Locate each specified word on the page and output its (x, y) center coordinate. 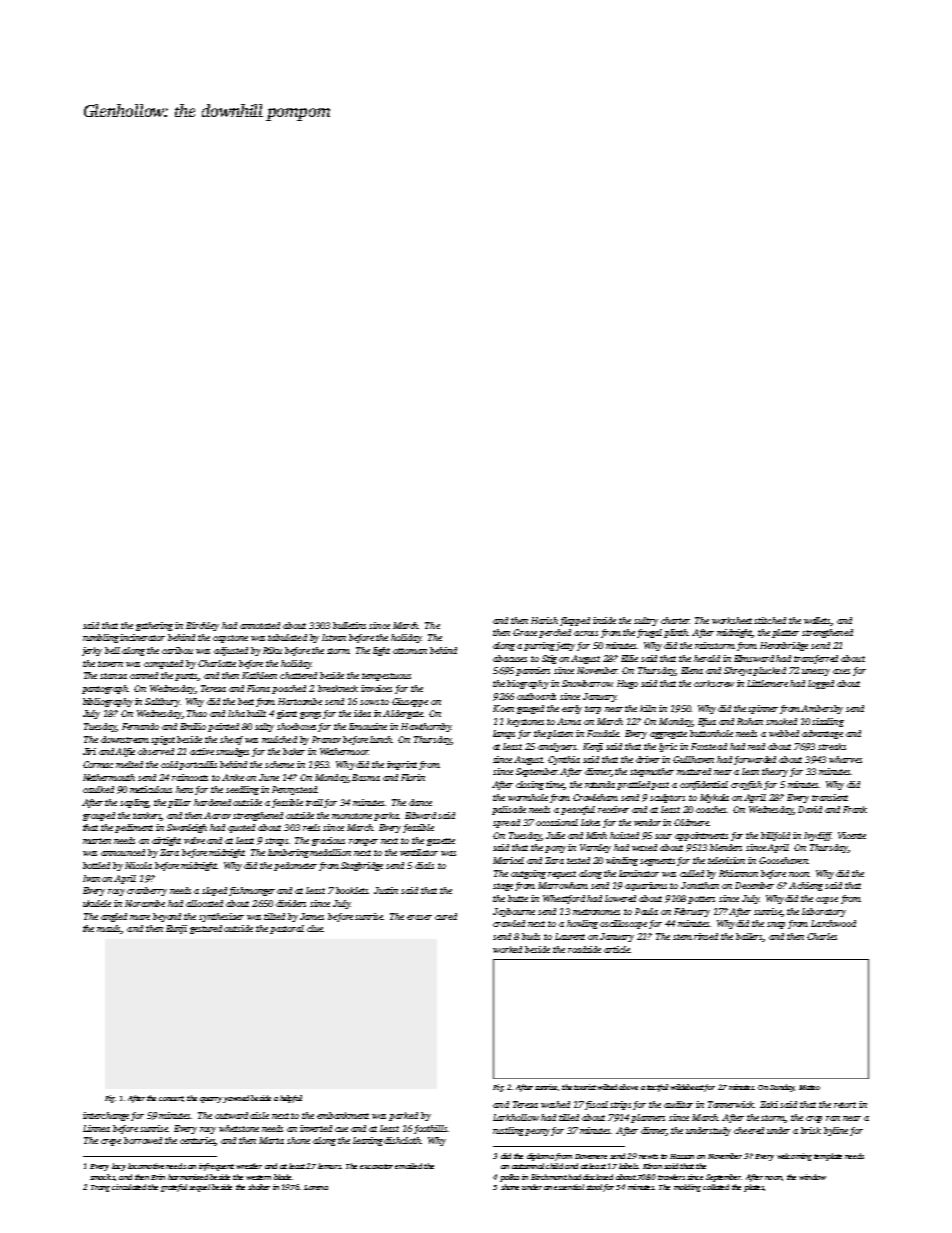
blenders (726, 847)
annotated (260, 625)
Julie (555, 835)
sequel (199, 1188)
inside (604, 620)
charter (675, 620)
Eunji (176, 929)
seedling (242, 790)
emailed (408, 1166)
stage (503, 887)
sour (663, 836)
